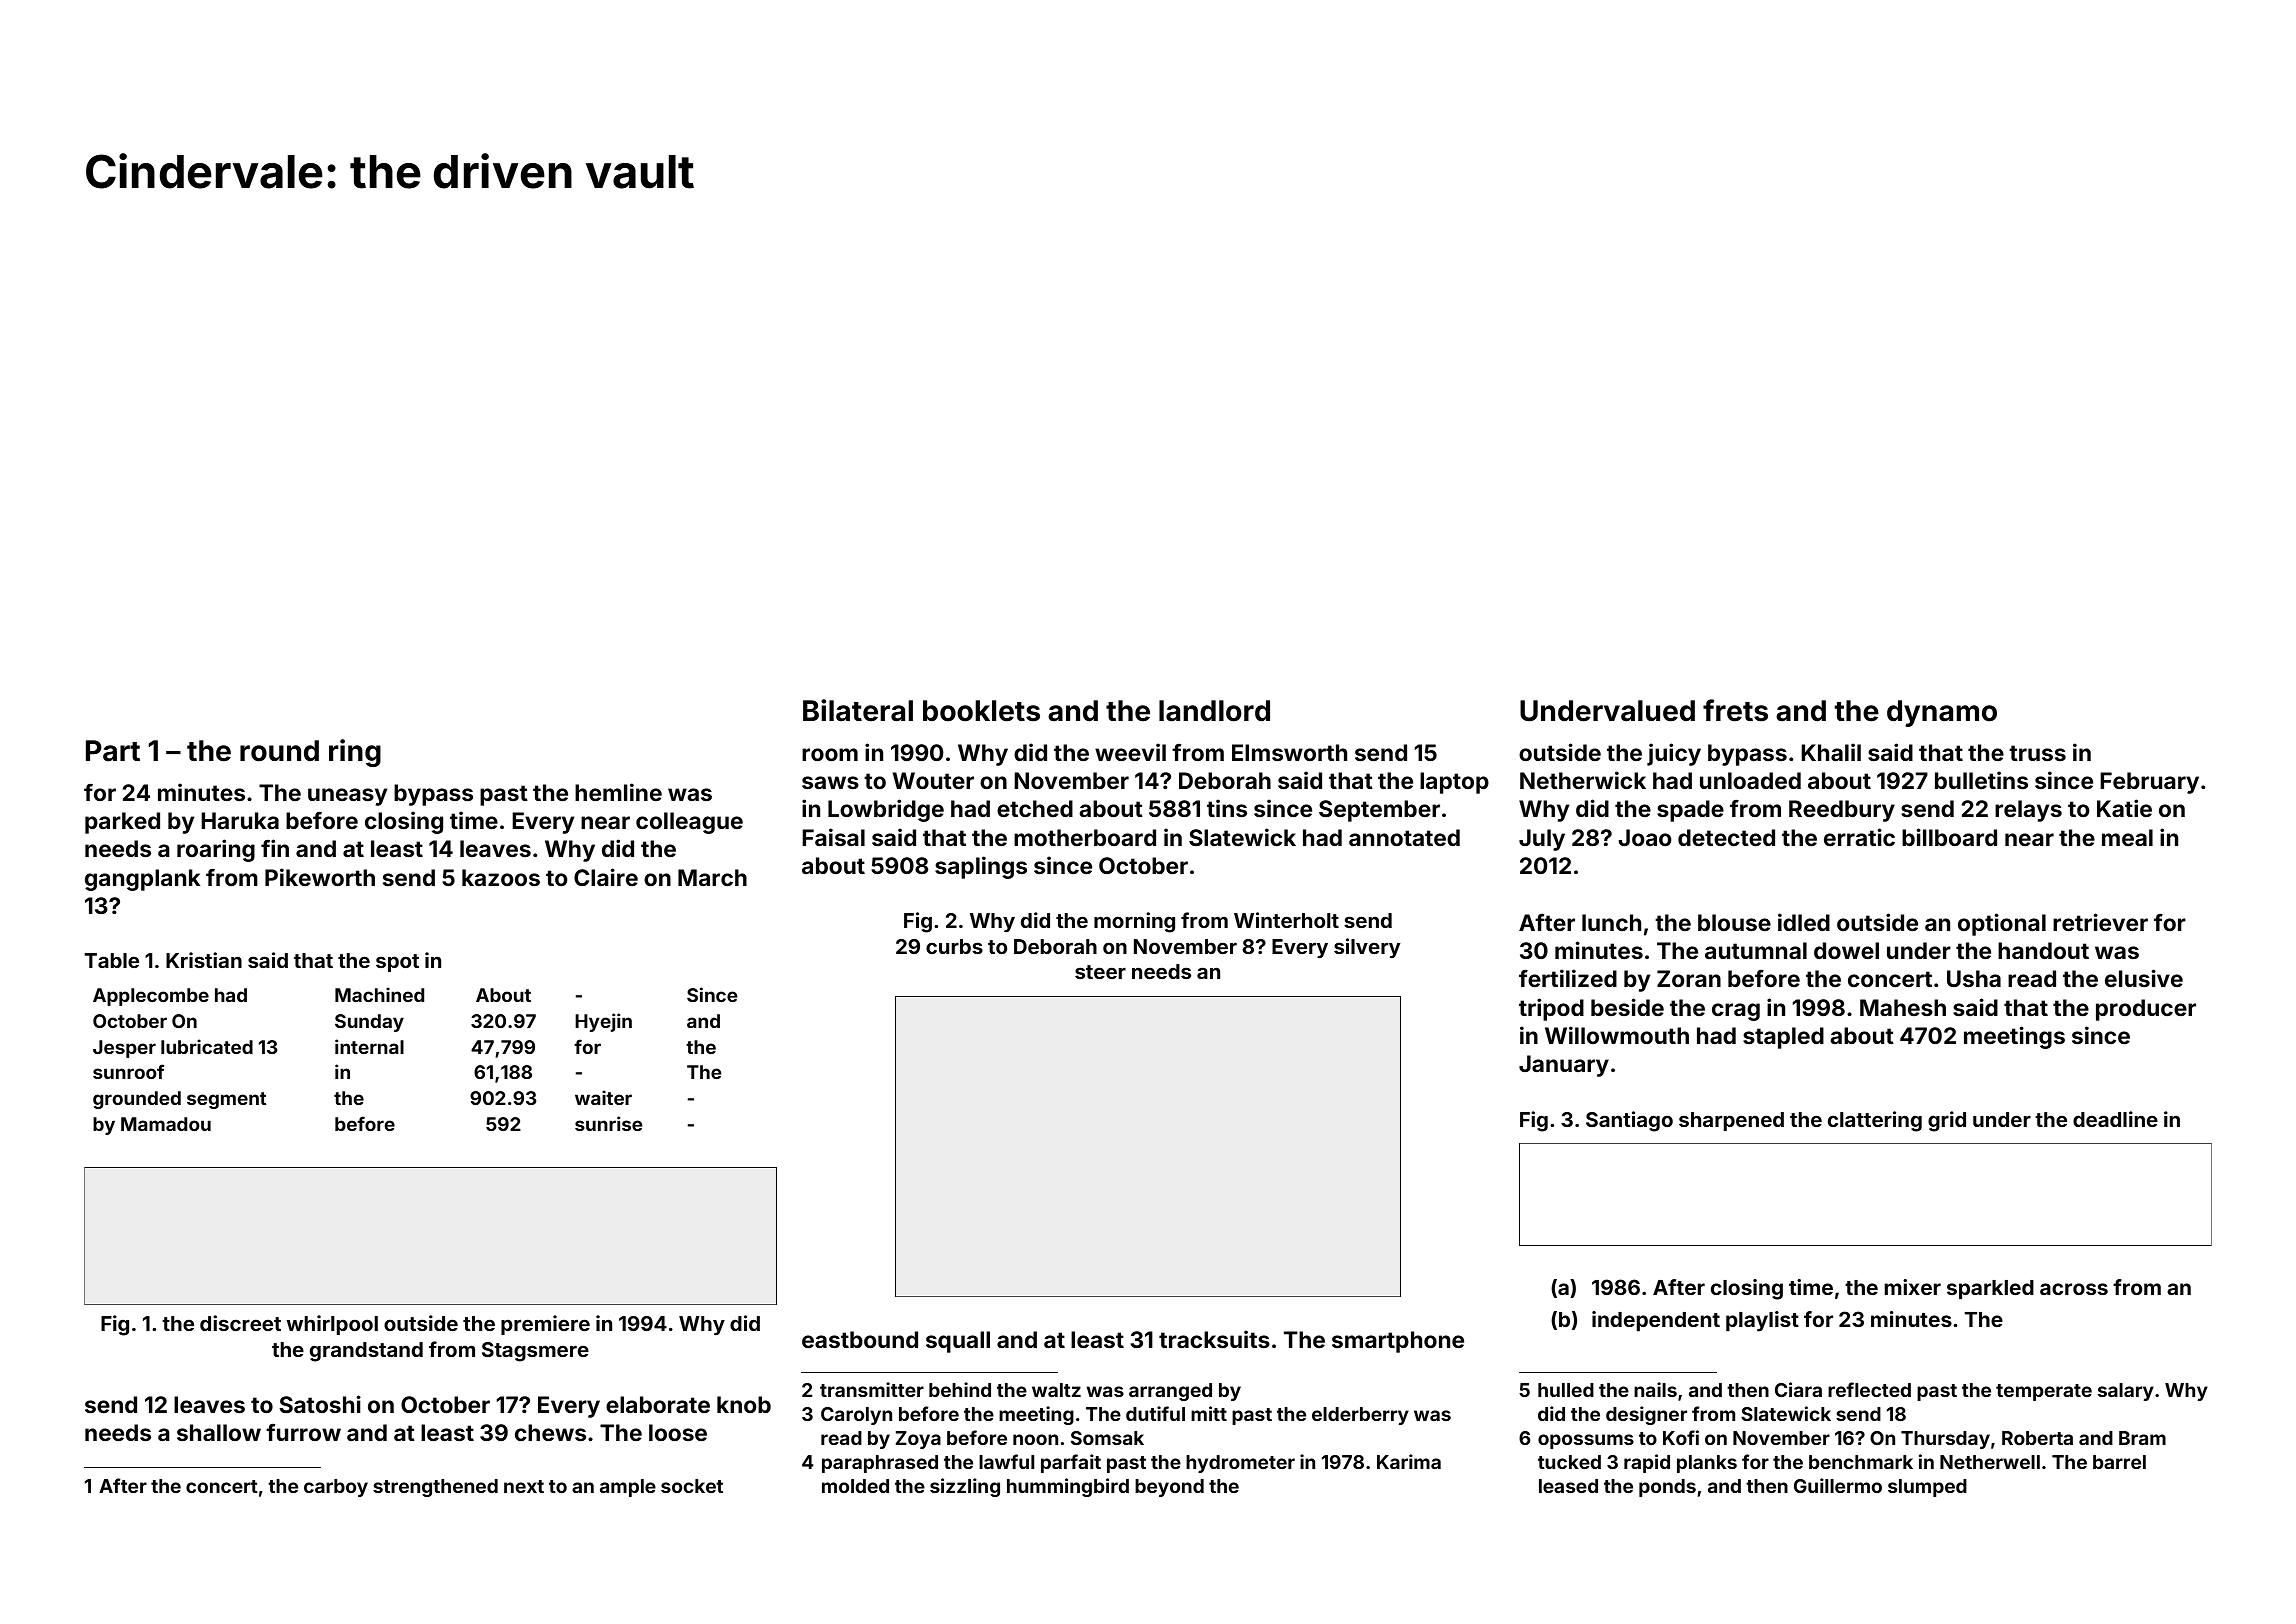  I want to click on etched, so click(1035, 808).
